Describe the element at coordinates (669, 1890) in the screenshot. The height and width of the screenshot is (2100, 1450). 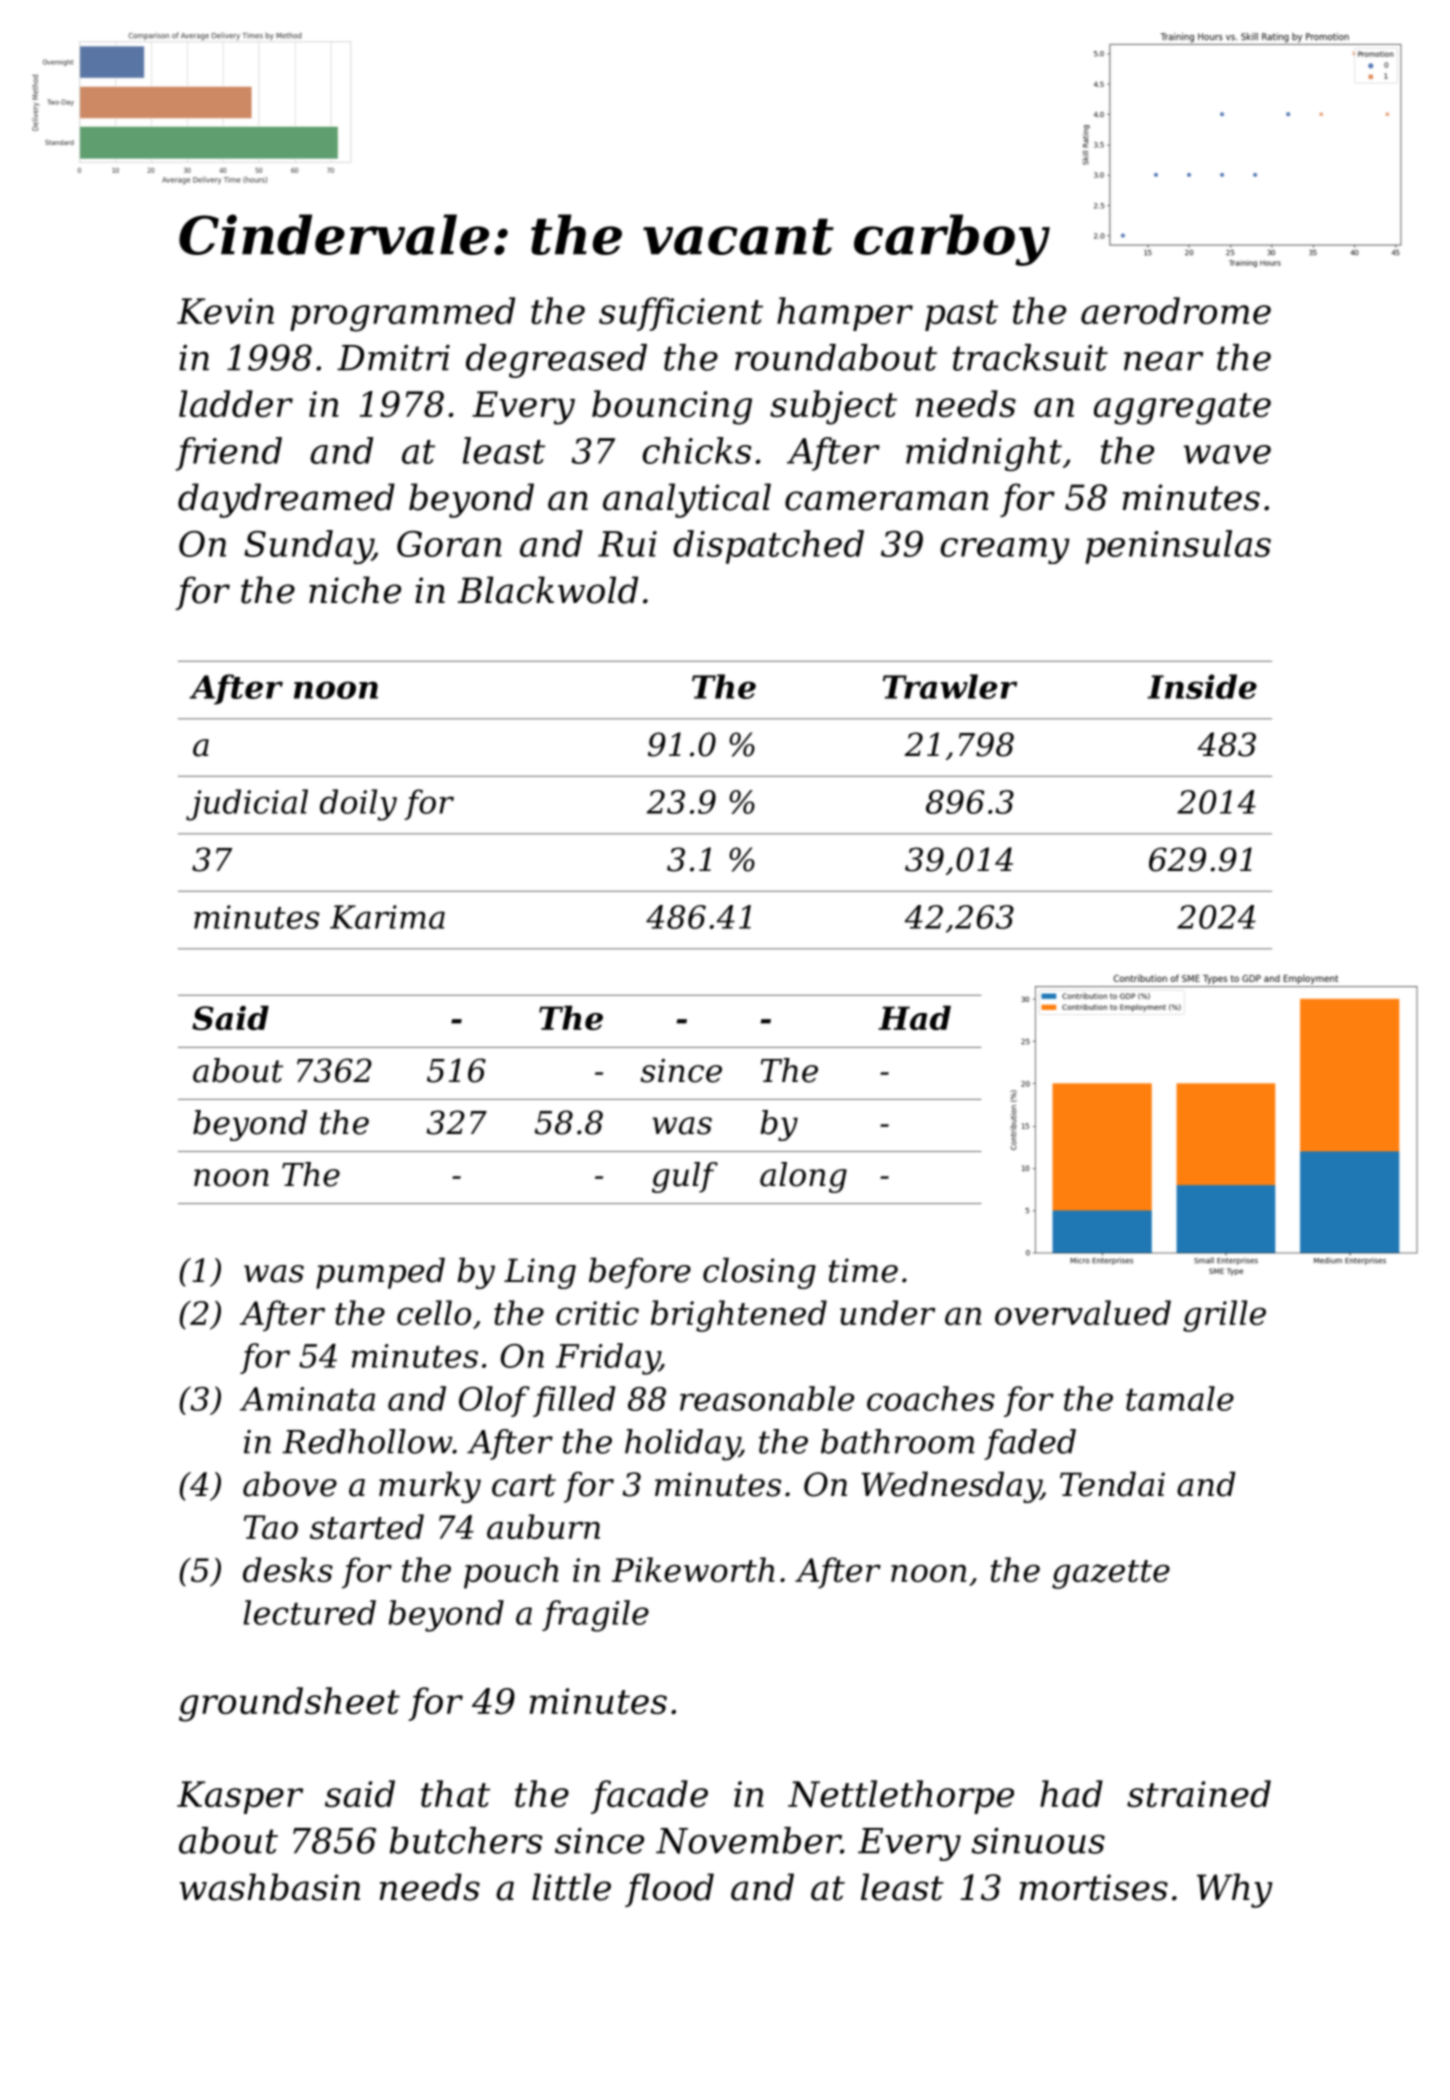
I see `flood` at that location.
